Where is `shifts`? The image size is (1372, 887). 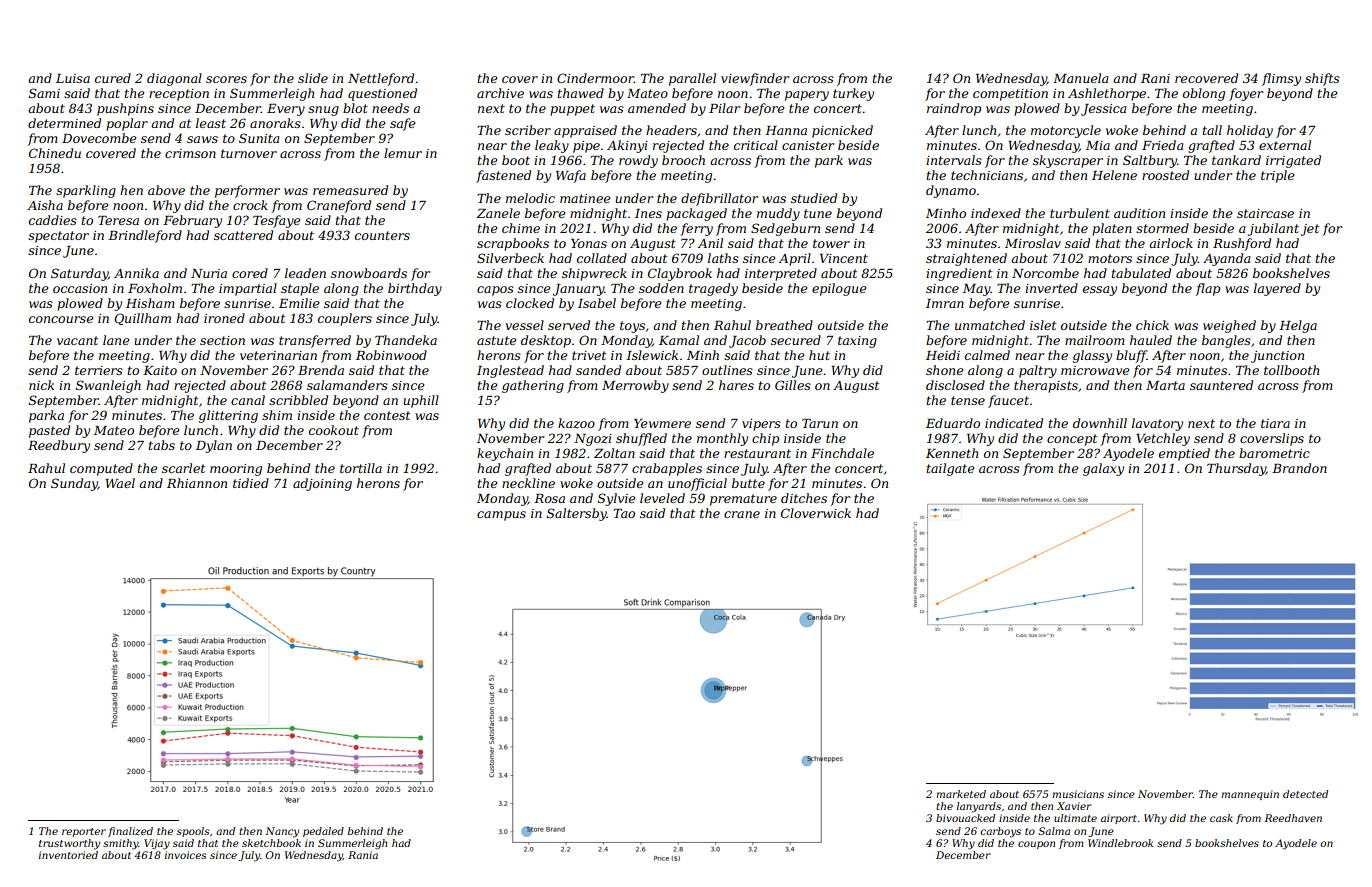 shifts is located at coordinates (1322, 79).
